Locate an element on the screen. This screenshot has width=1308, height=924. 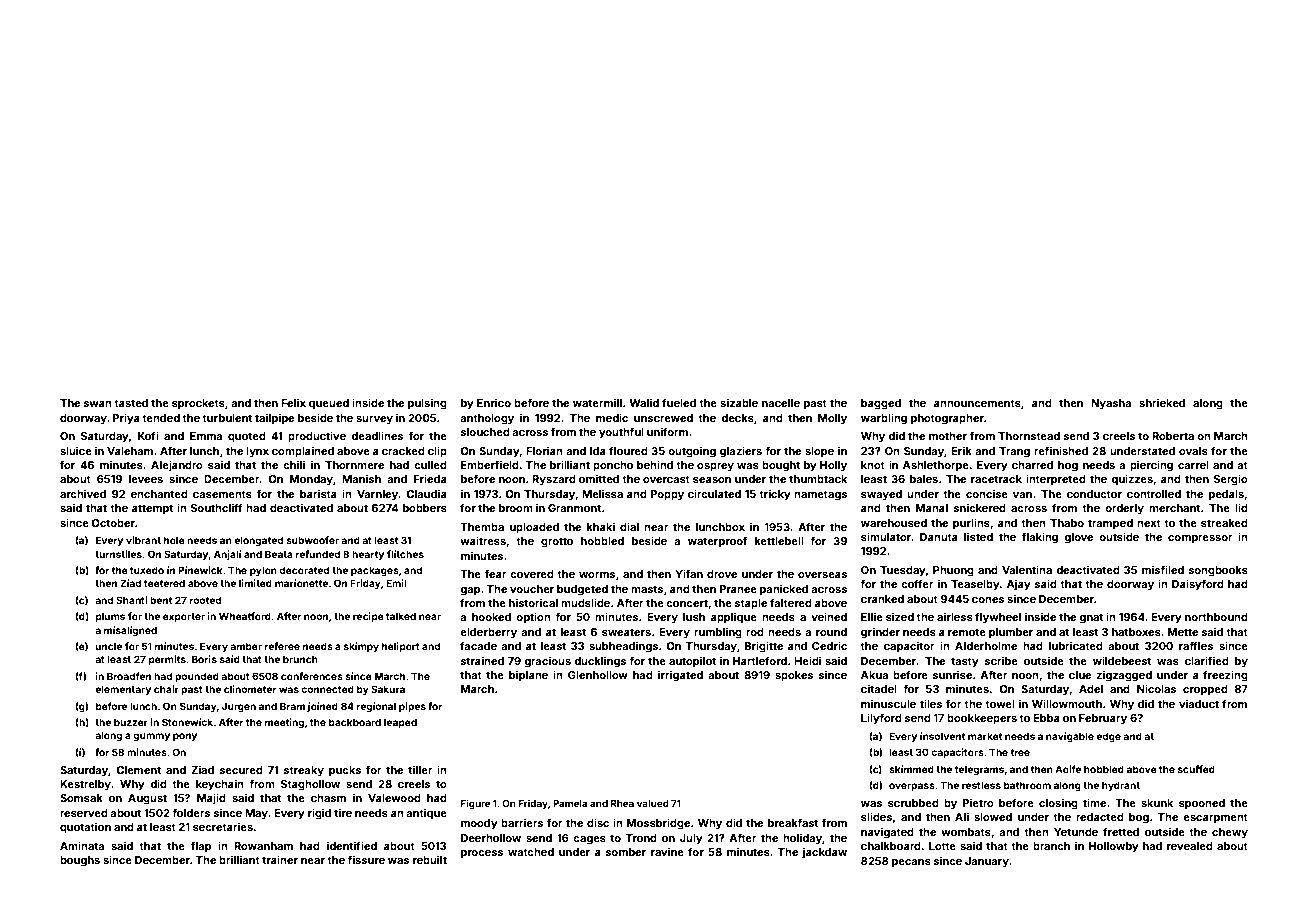
cropped is located at coordinates (1205, 690).
